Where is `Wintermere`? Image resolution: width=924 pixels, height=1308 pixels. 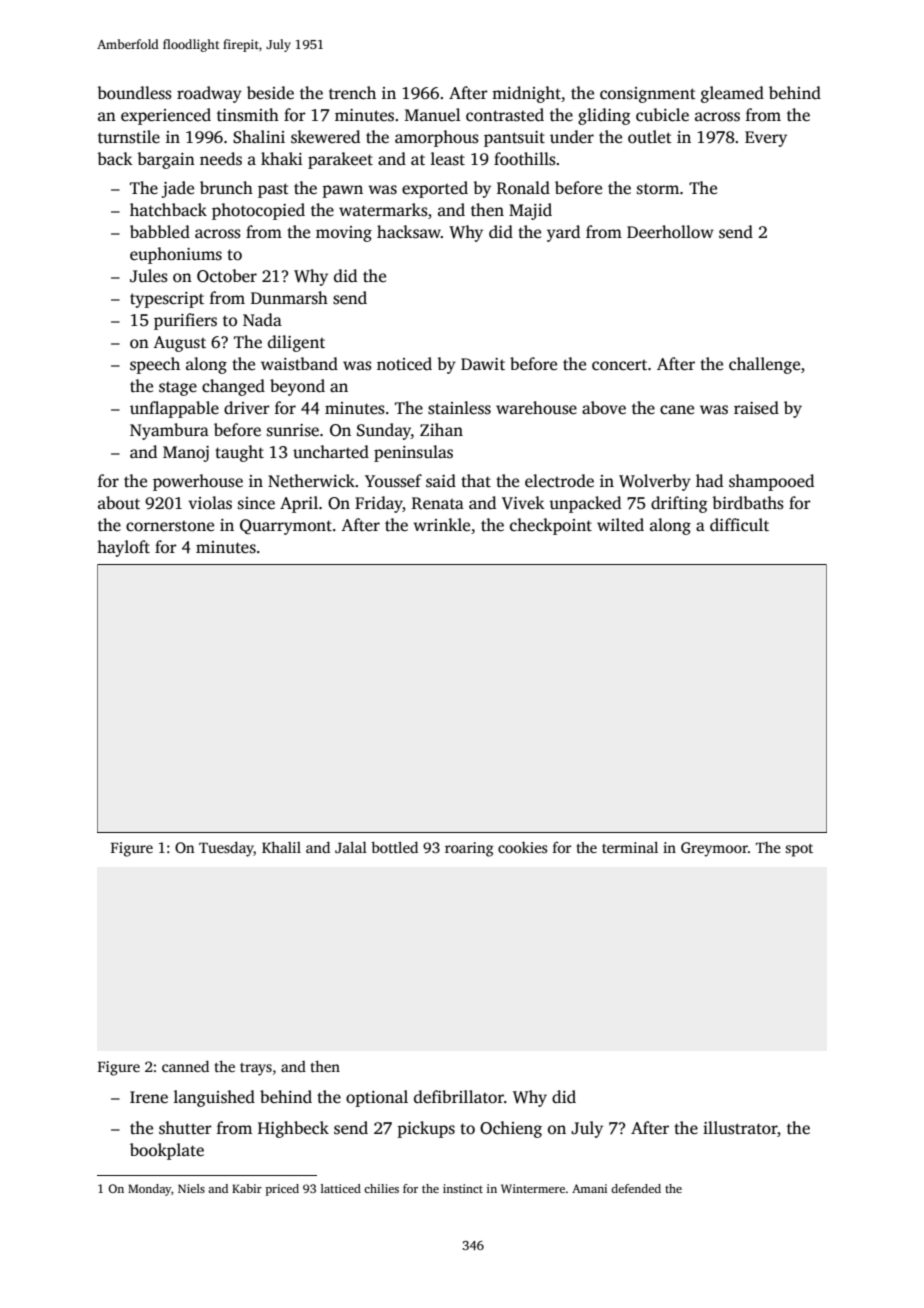 Wintermere is located at coordinates (533, 1188).
